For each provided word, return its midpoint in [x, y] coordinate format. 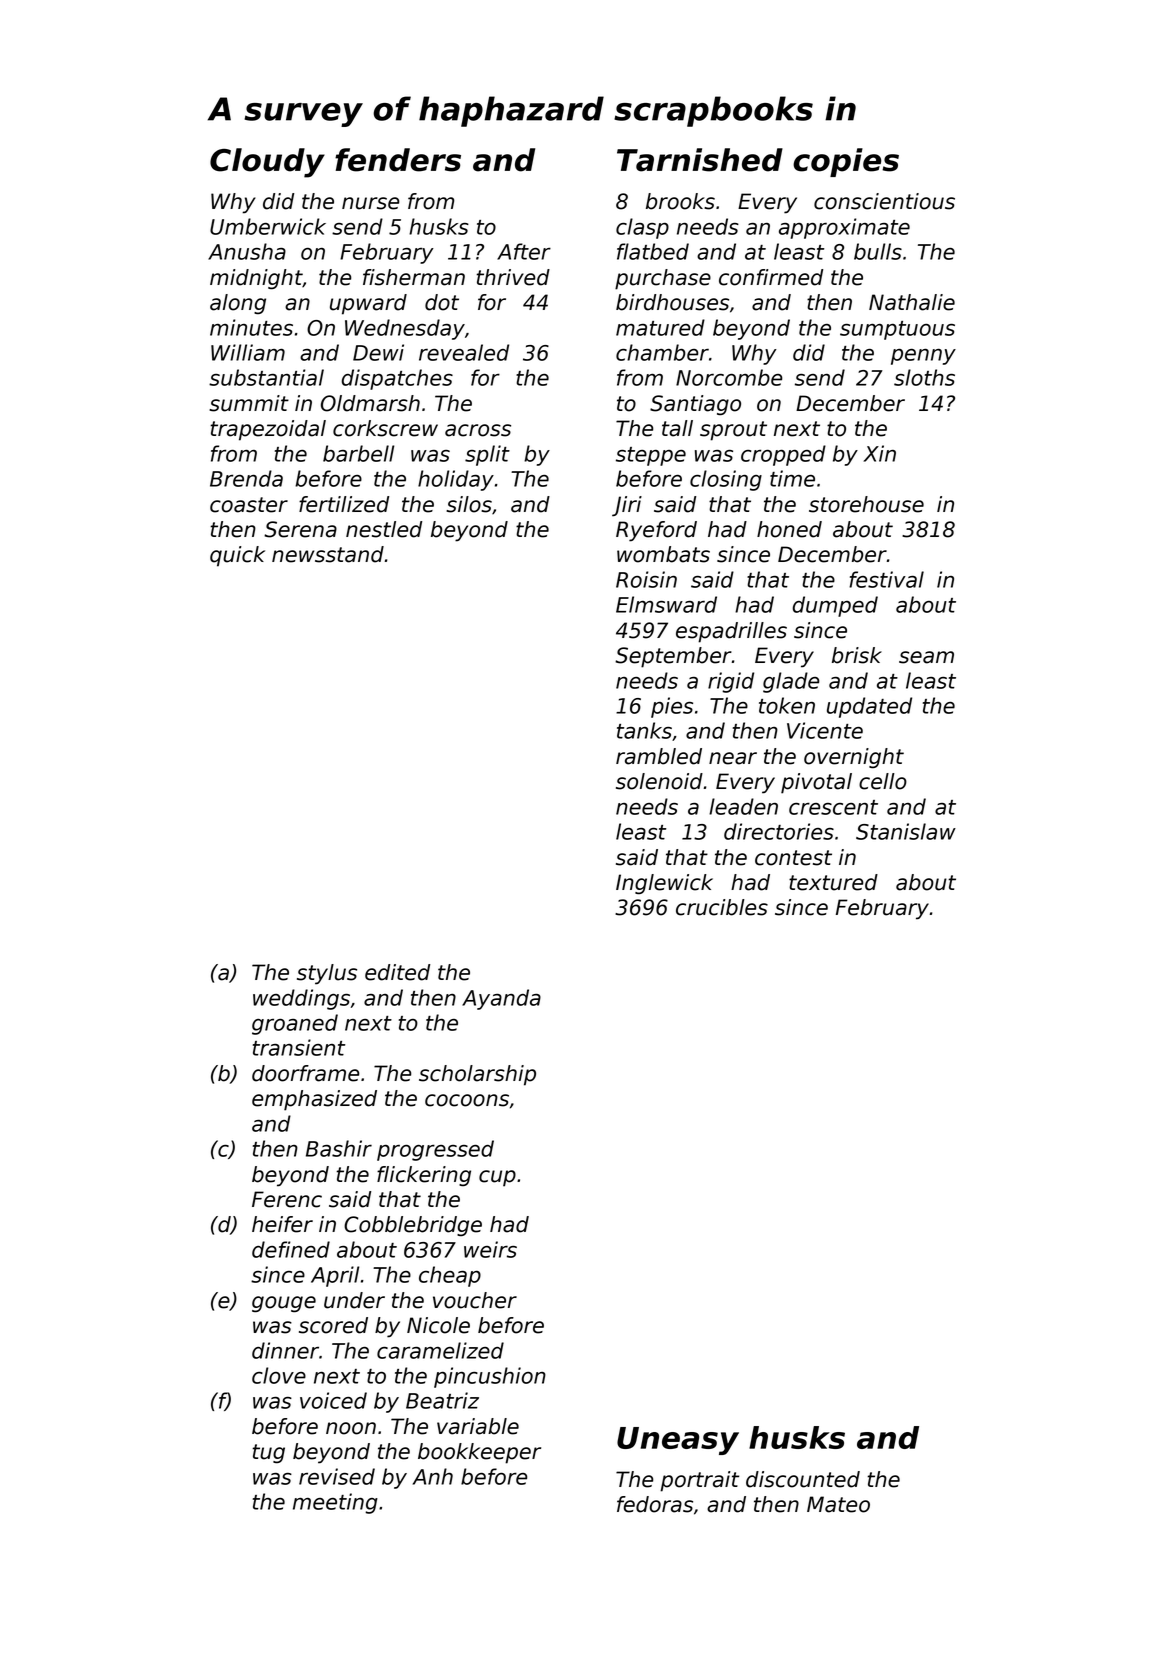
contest [793, 858]
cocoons [467, 1100]
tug [268, 1454]
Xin [879, 453]
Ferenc [287, 1199]
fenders [398, 160]
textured [833, 882]
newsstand [328, 554]
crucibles [722, 907]
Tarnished [700, 160]
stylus [327, 974]
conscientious [884, 201]
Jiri [627, 506]
